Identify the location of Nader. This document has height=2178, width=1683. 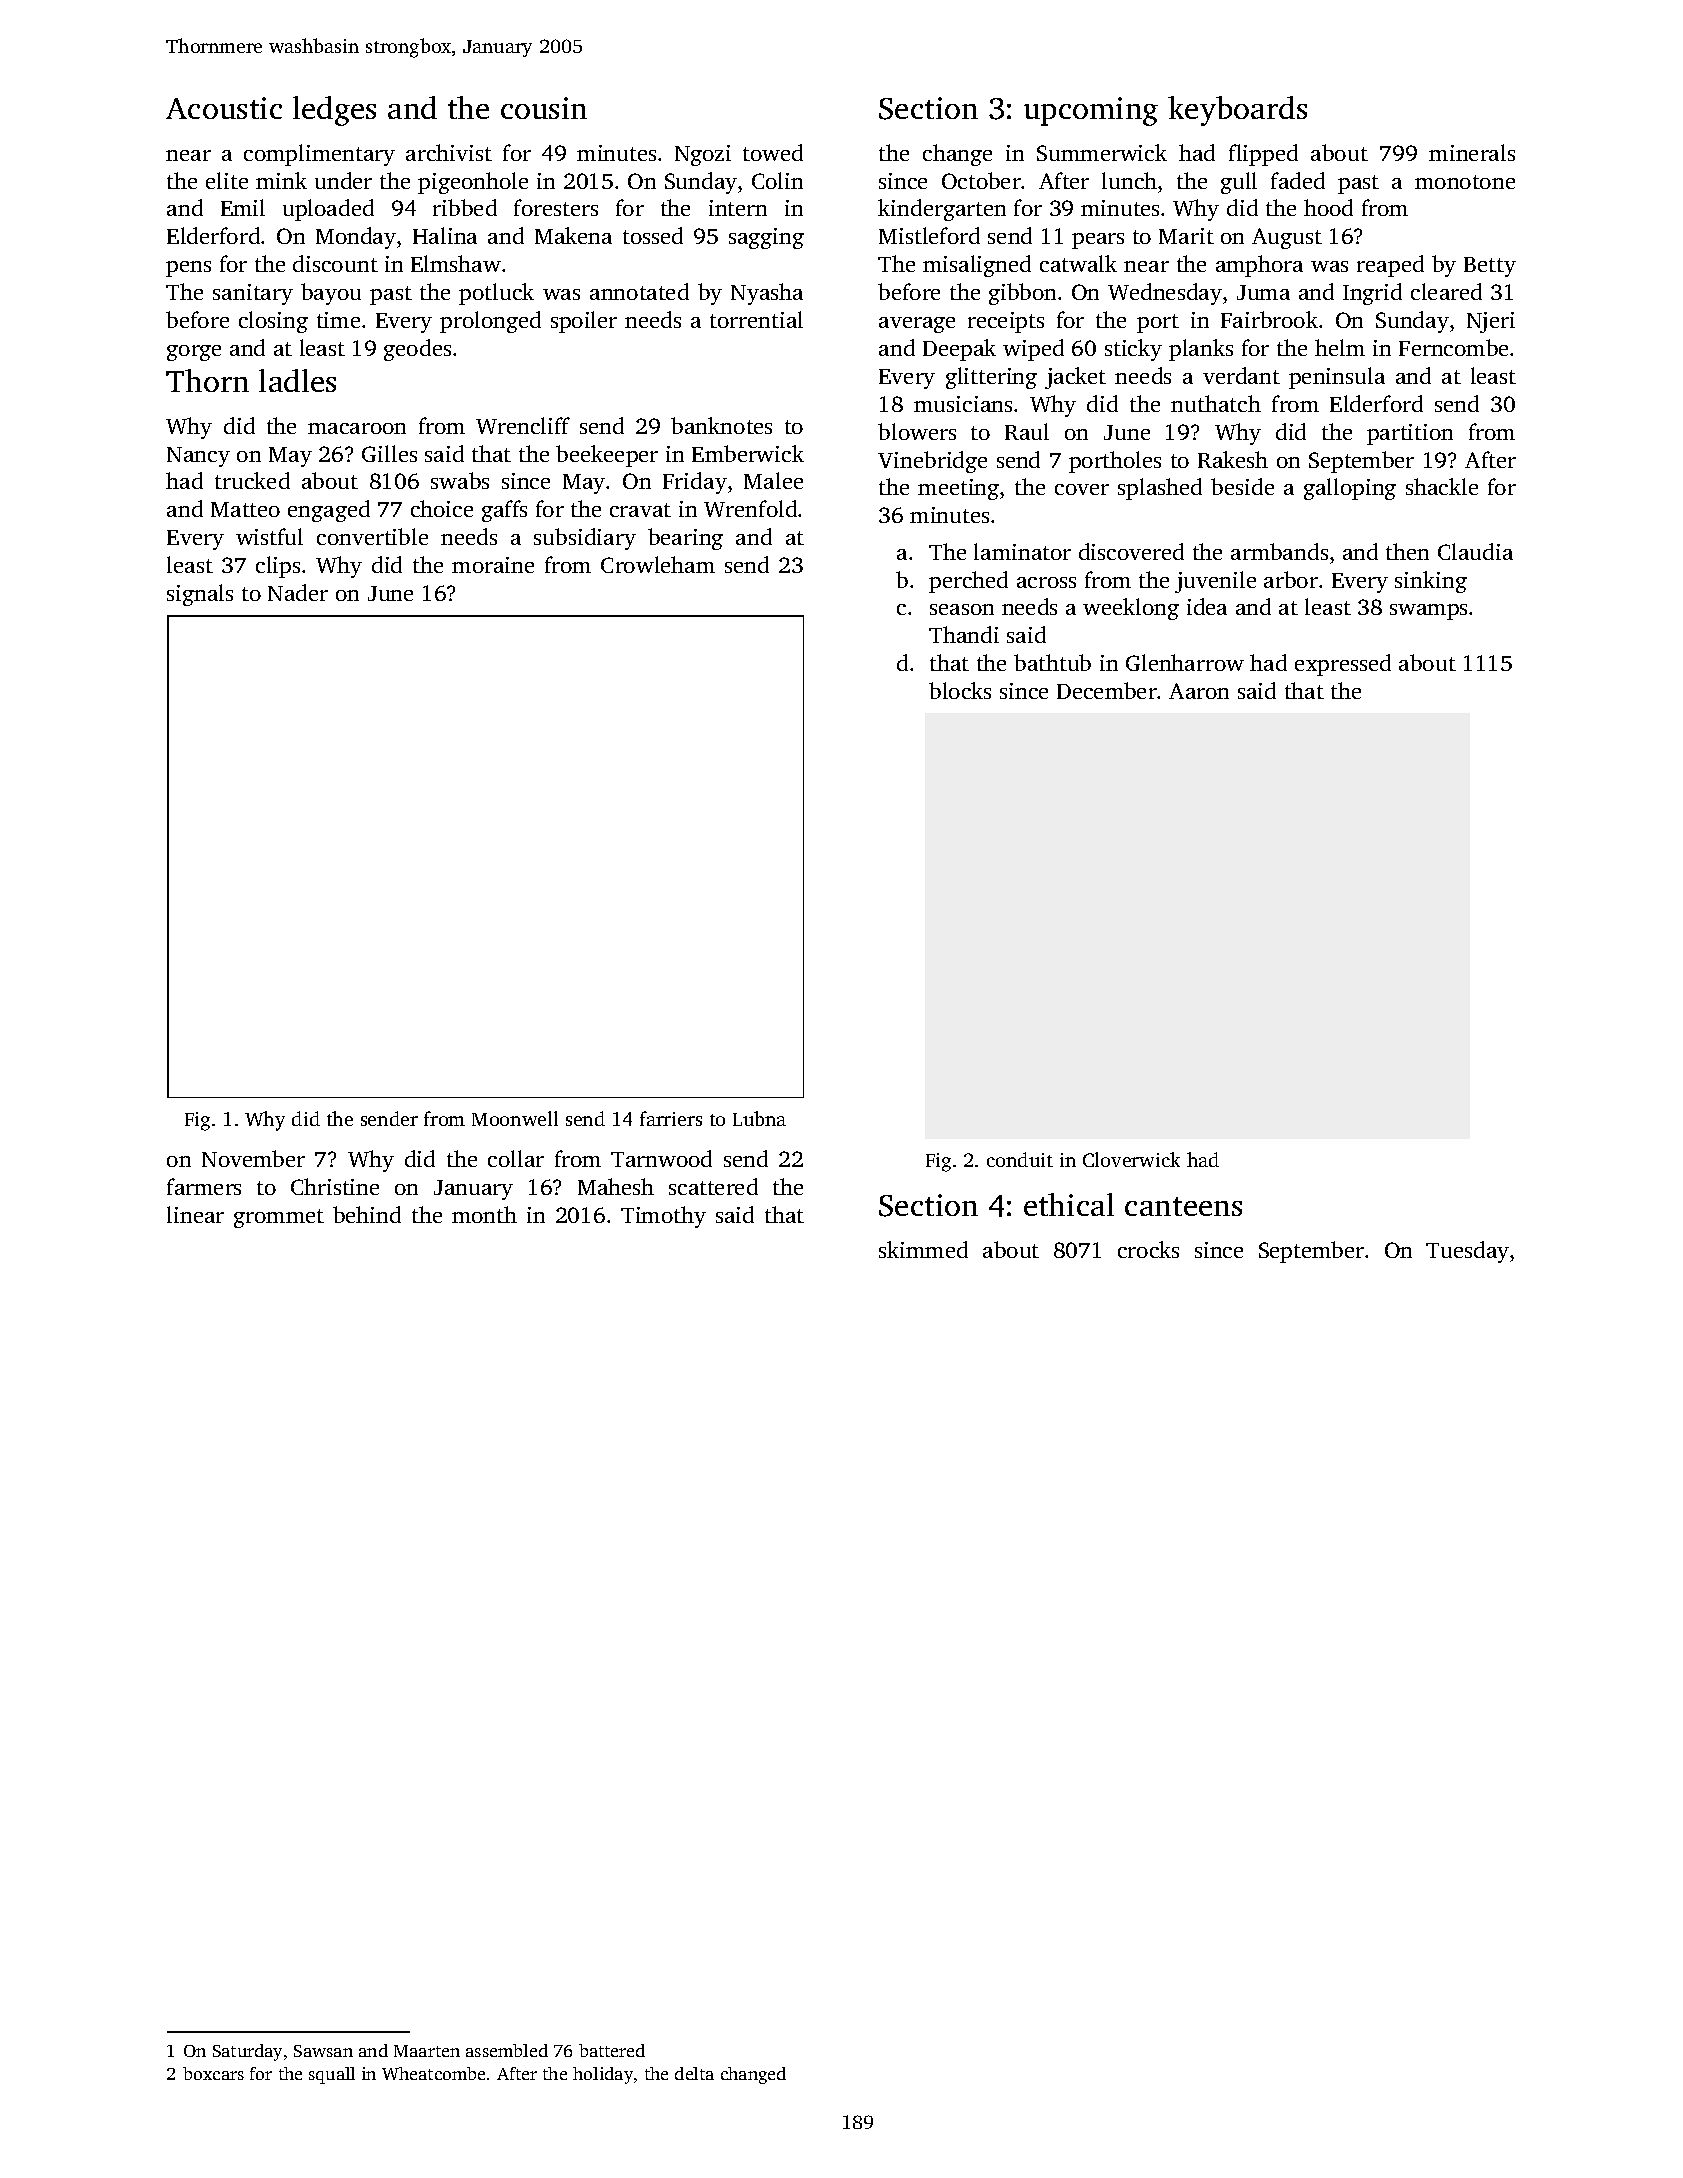
(298, 592).
